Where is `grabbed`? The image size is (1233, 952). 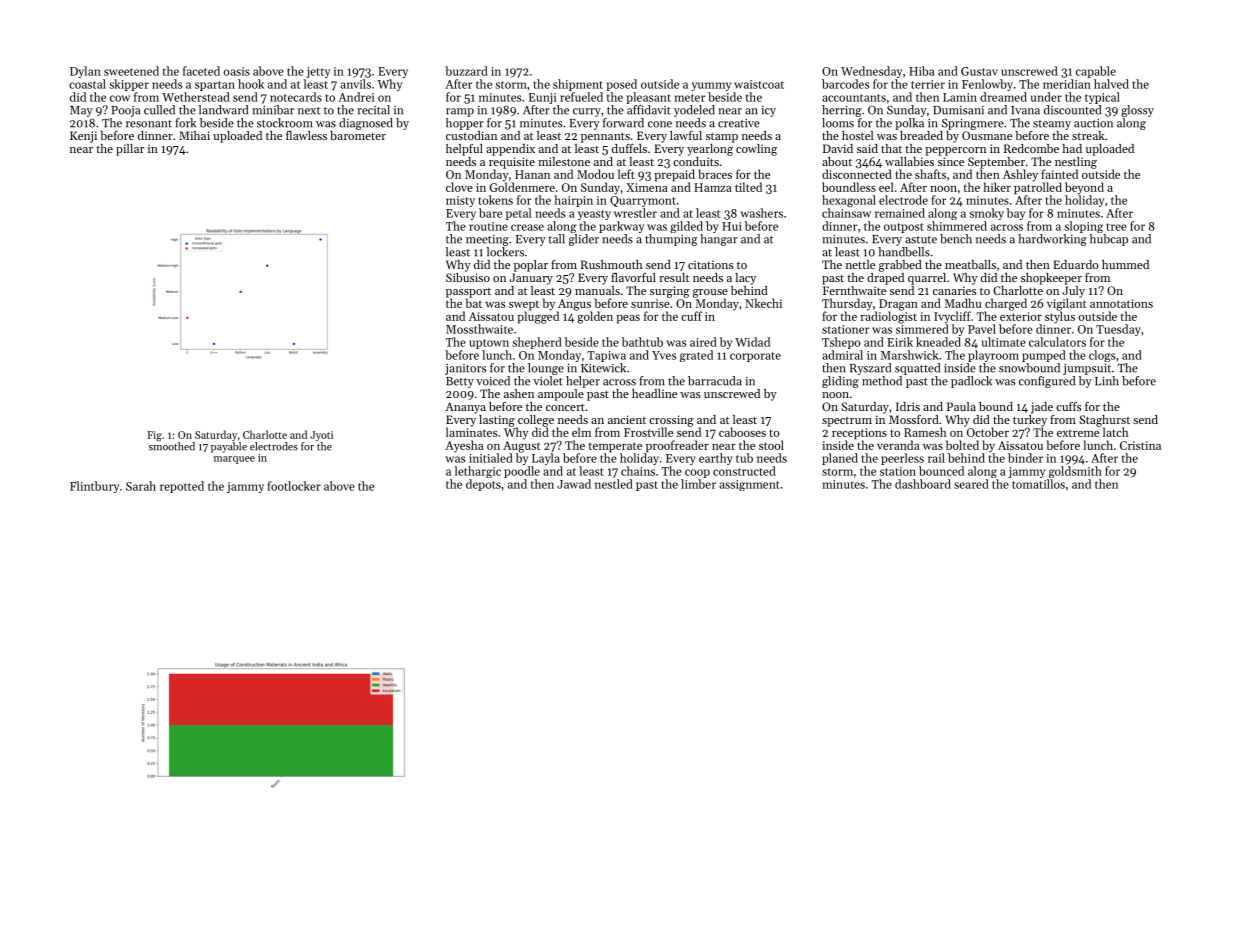
grabbed is located at coordinates (900, 266).
